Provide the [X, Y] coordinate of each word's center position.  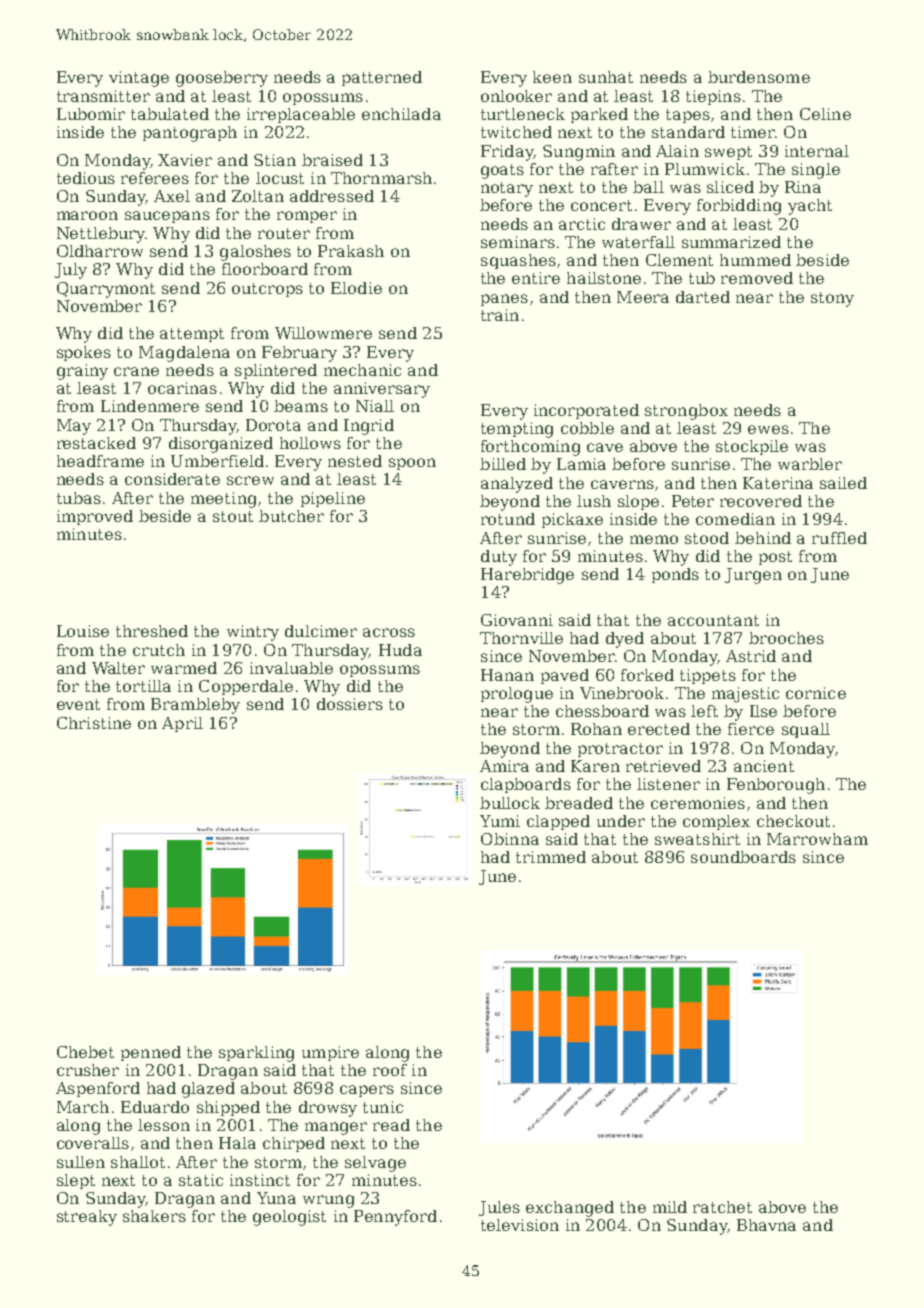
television [520, 1225]
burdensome [759, 77]
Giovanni [517, 620]
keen [552, 77]
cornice [816, 693]
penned [151, 1053]
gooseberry [222, 79]
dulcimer [321, 631]
